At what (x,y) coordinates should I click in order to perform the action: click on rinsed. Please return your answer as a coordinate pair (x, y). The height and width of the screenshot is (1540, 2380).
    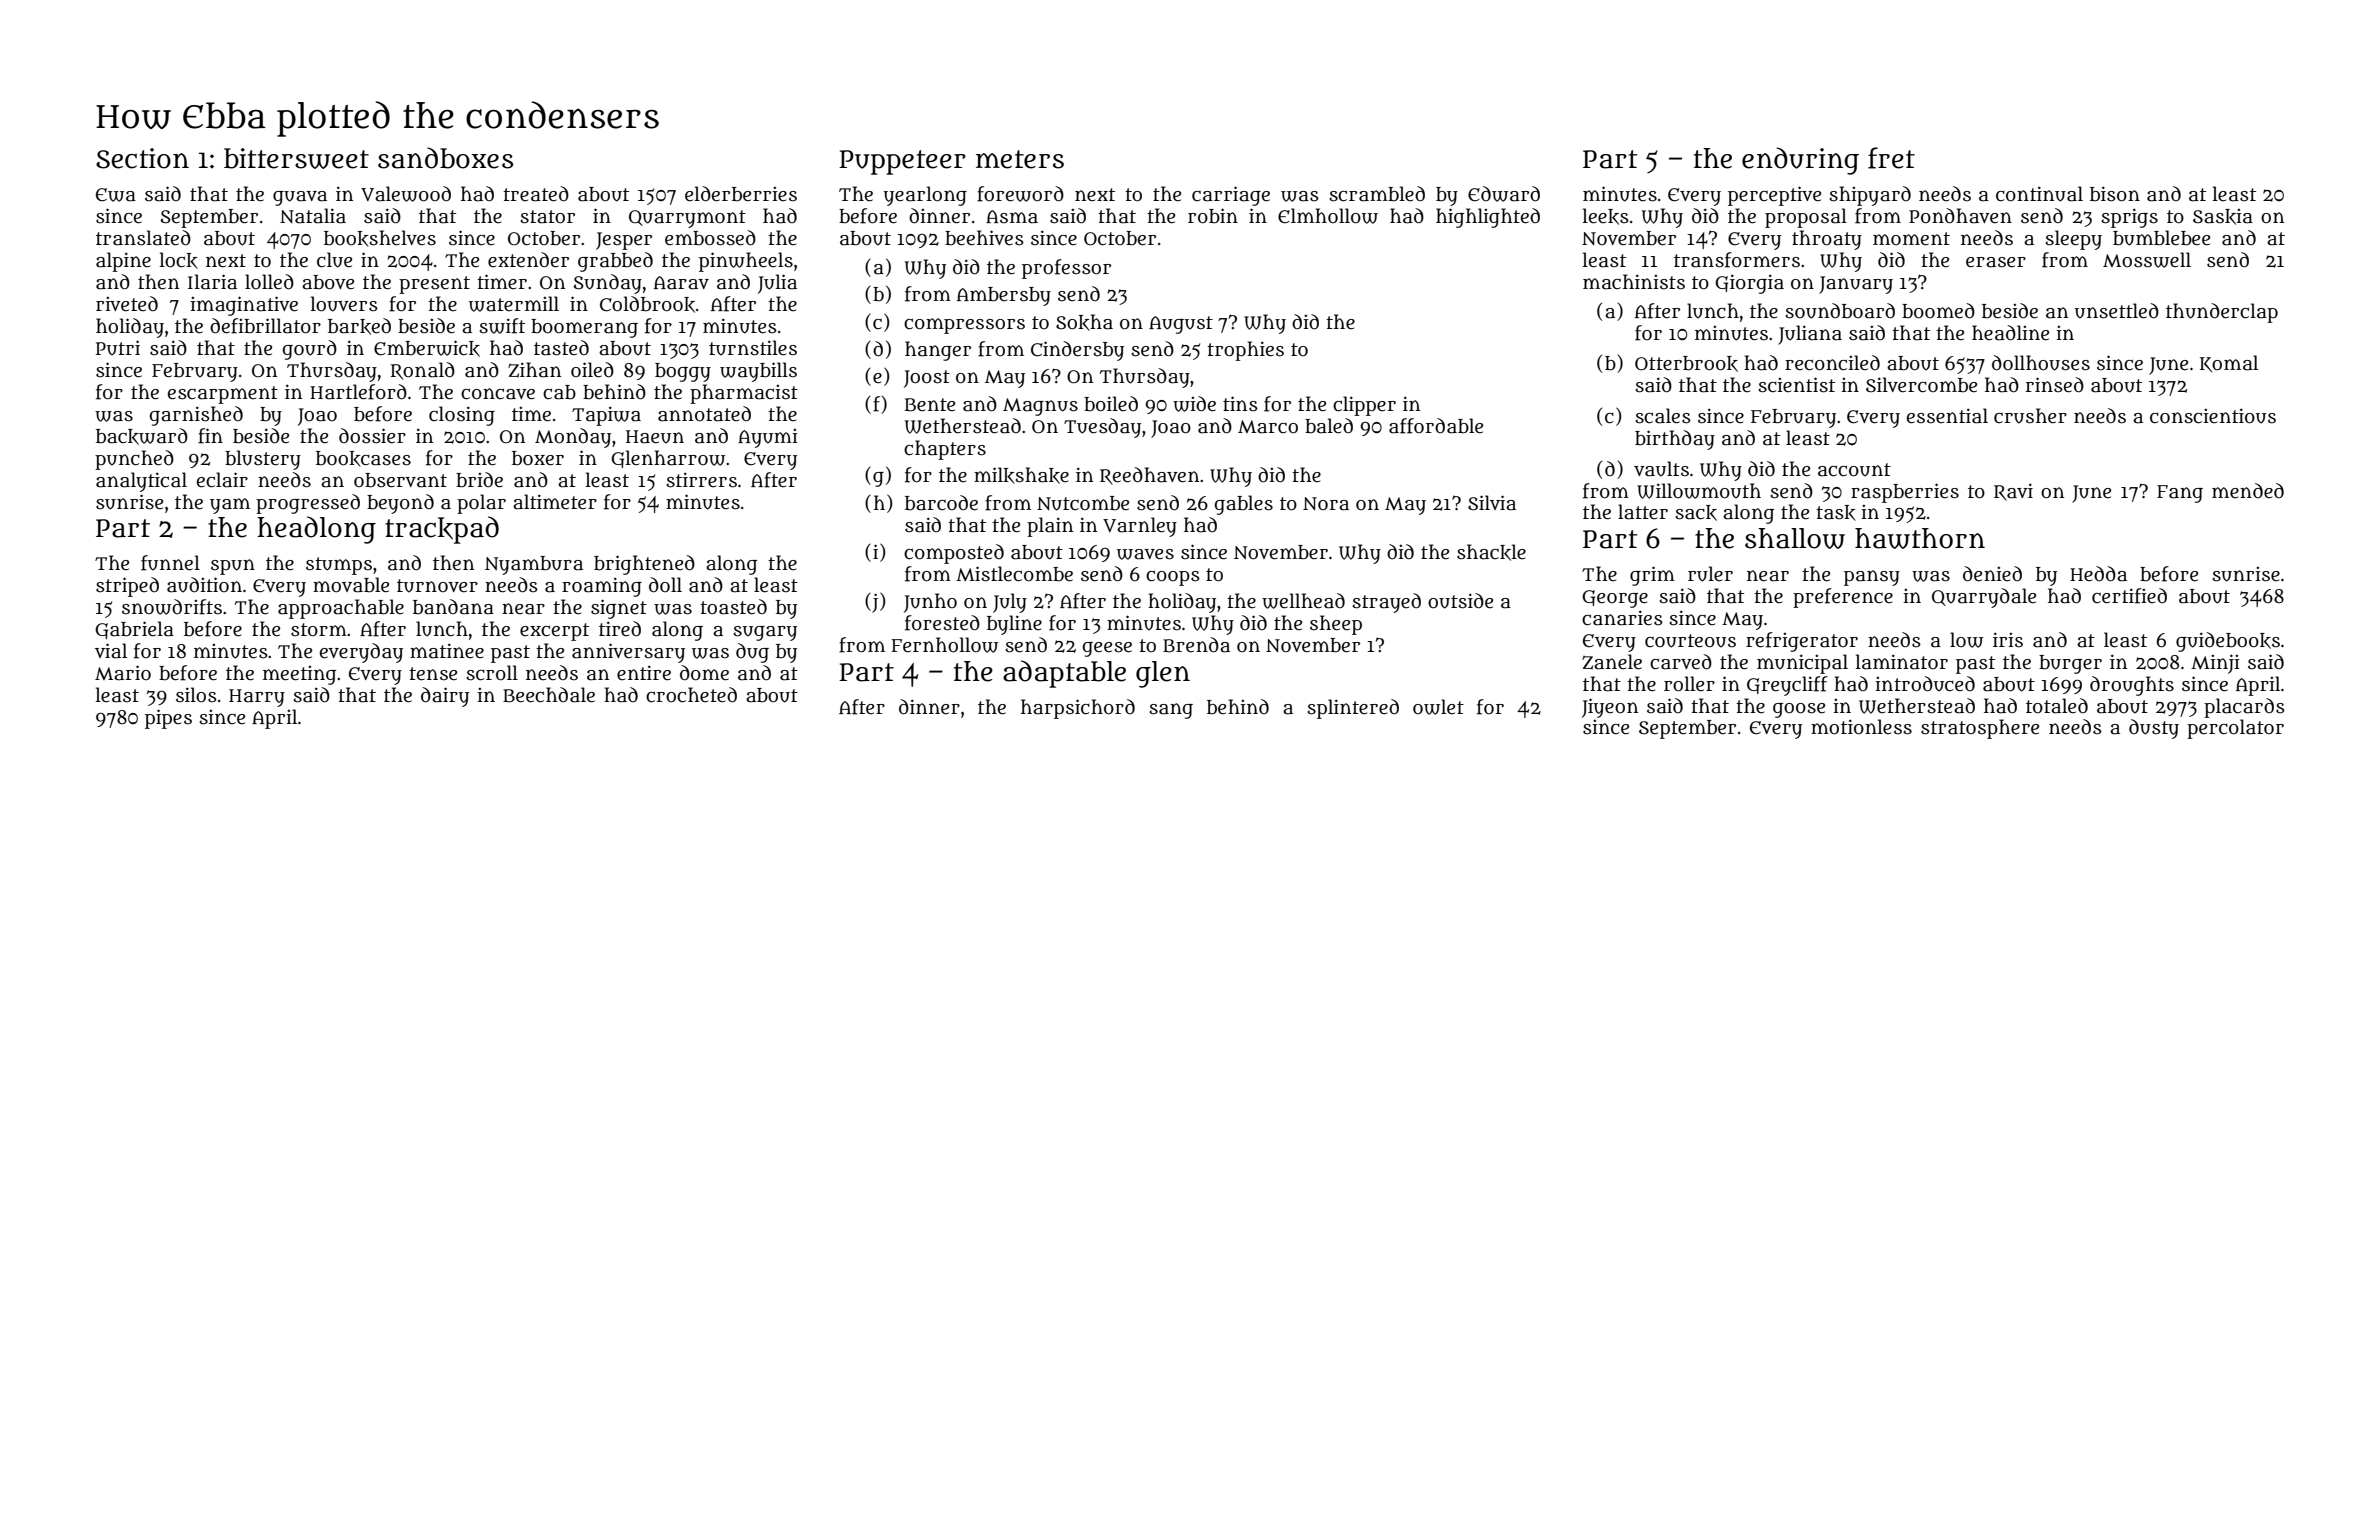
    Looking at the image, I should click on (2055, 385).
